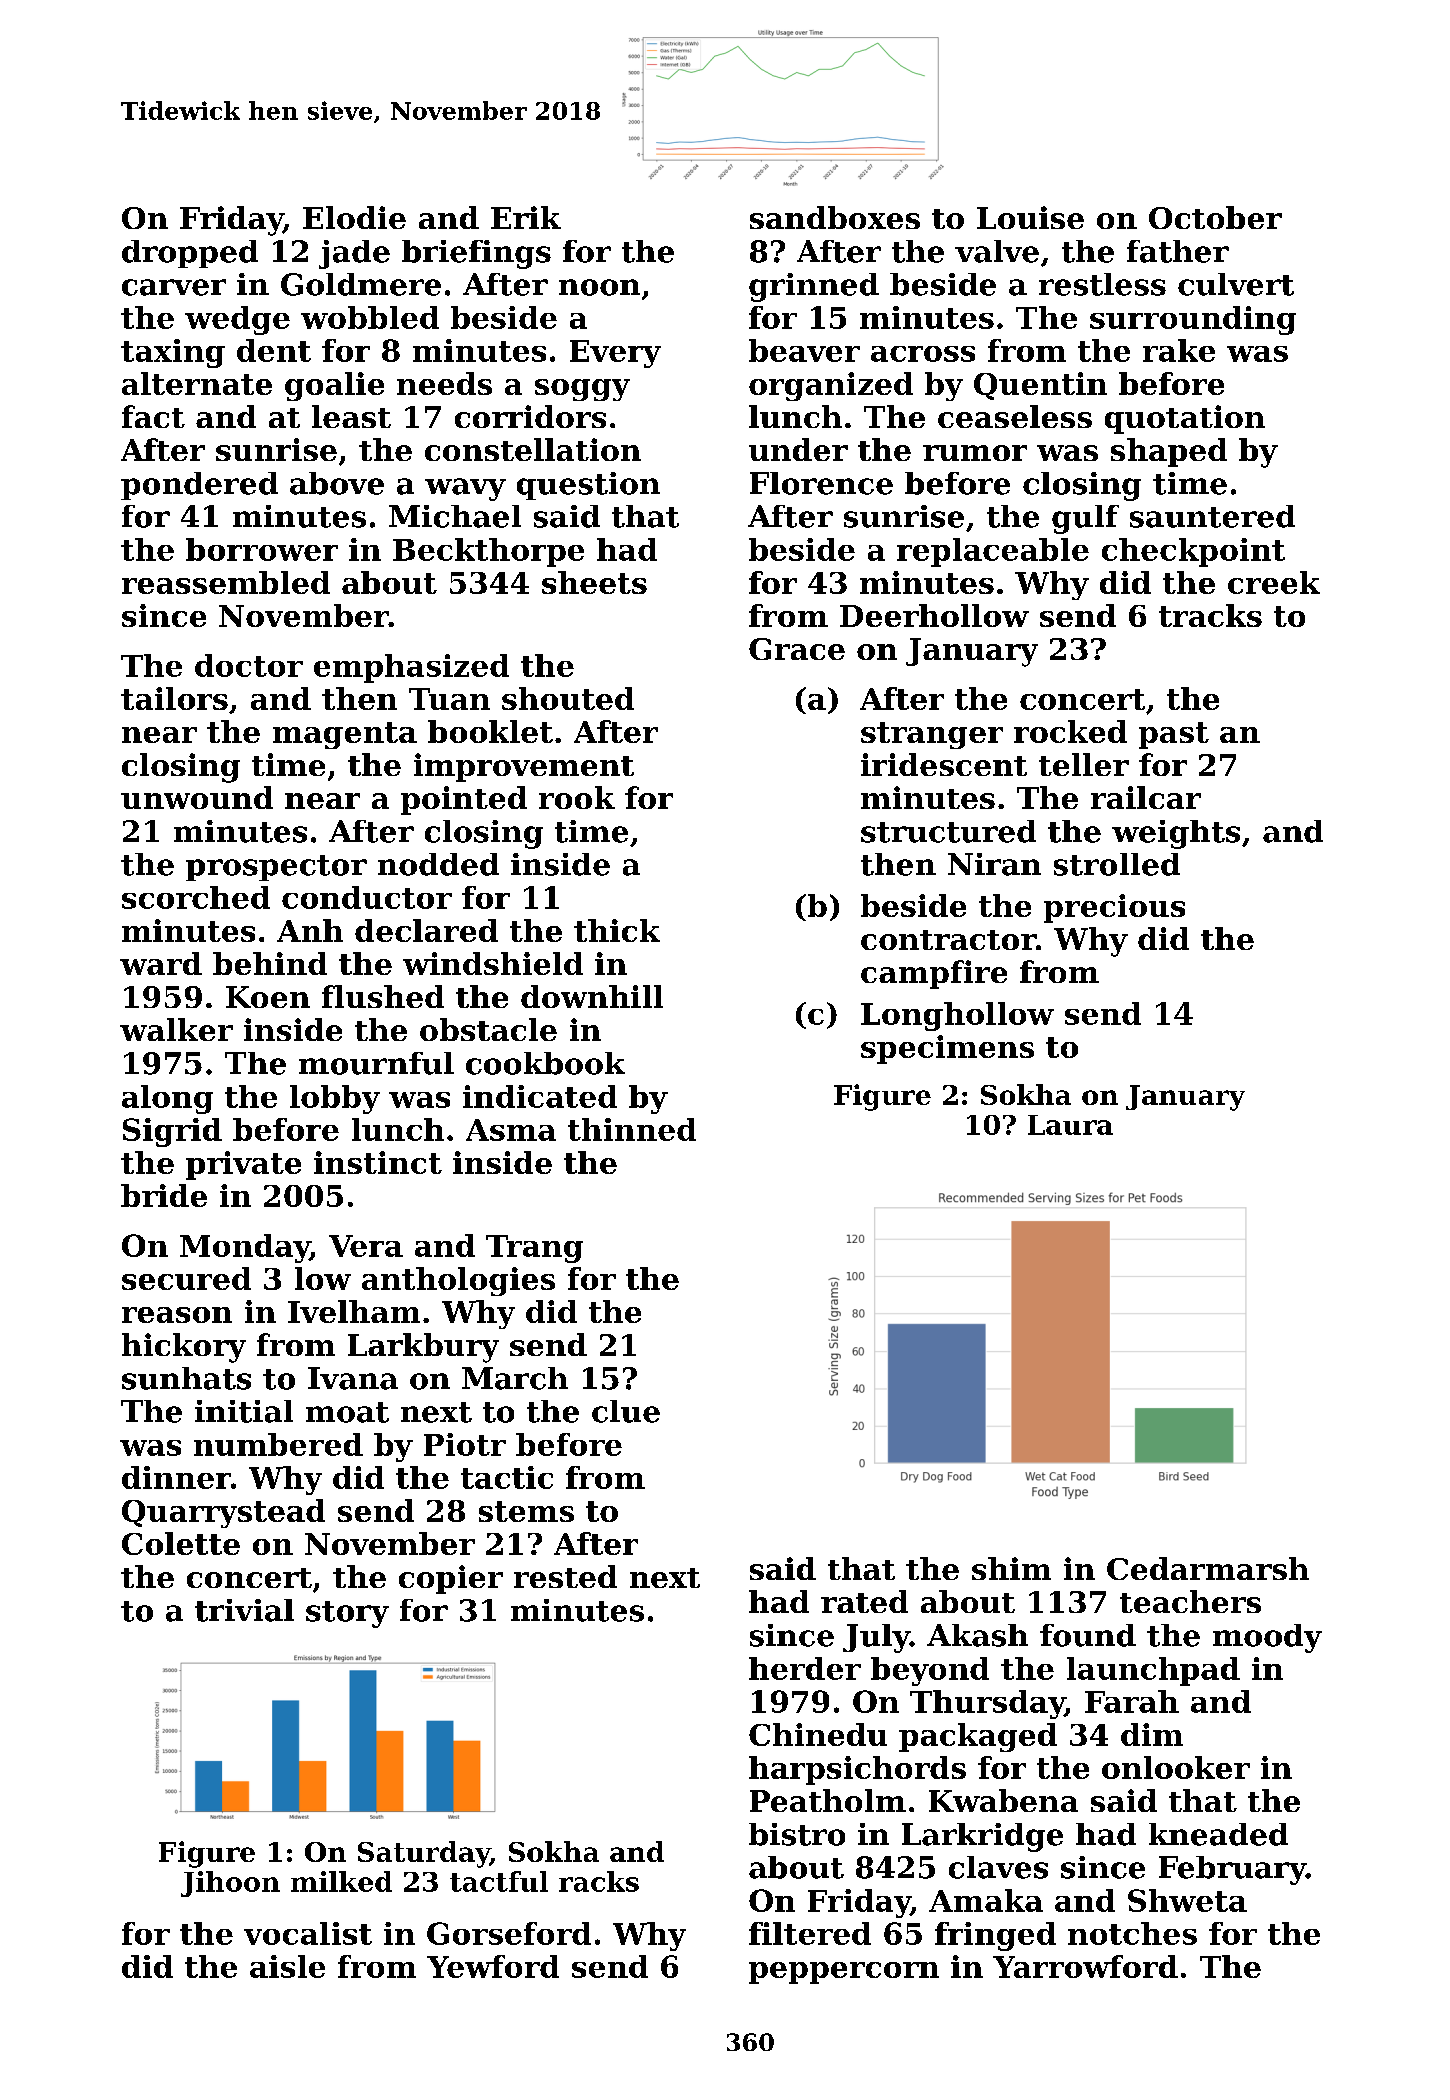 Image resolution: width=1450 pixels, height=2100 pixels. Describe the element at coordinates (1187, 1900) in the screenshot. I see `Shweta` at that location.
